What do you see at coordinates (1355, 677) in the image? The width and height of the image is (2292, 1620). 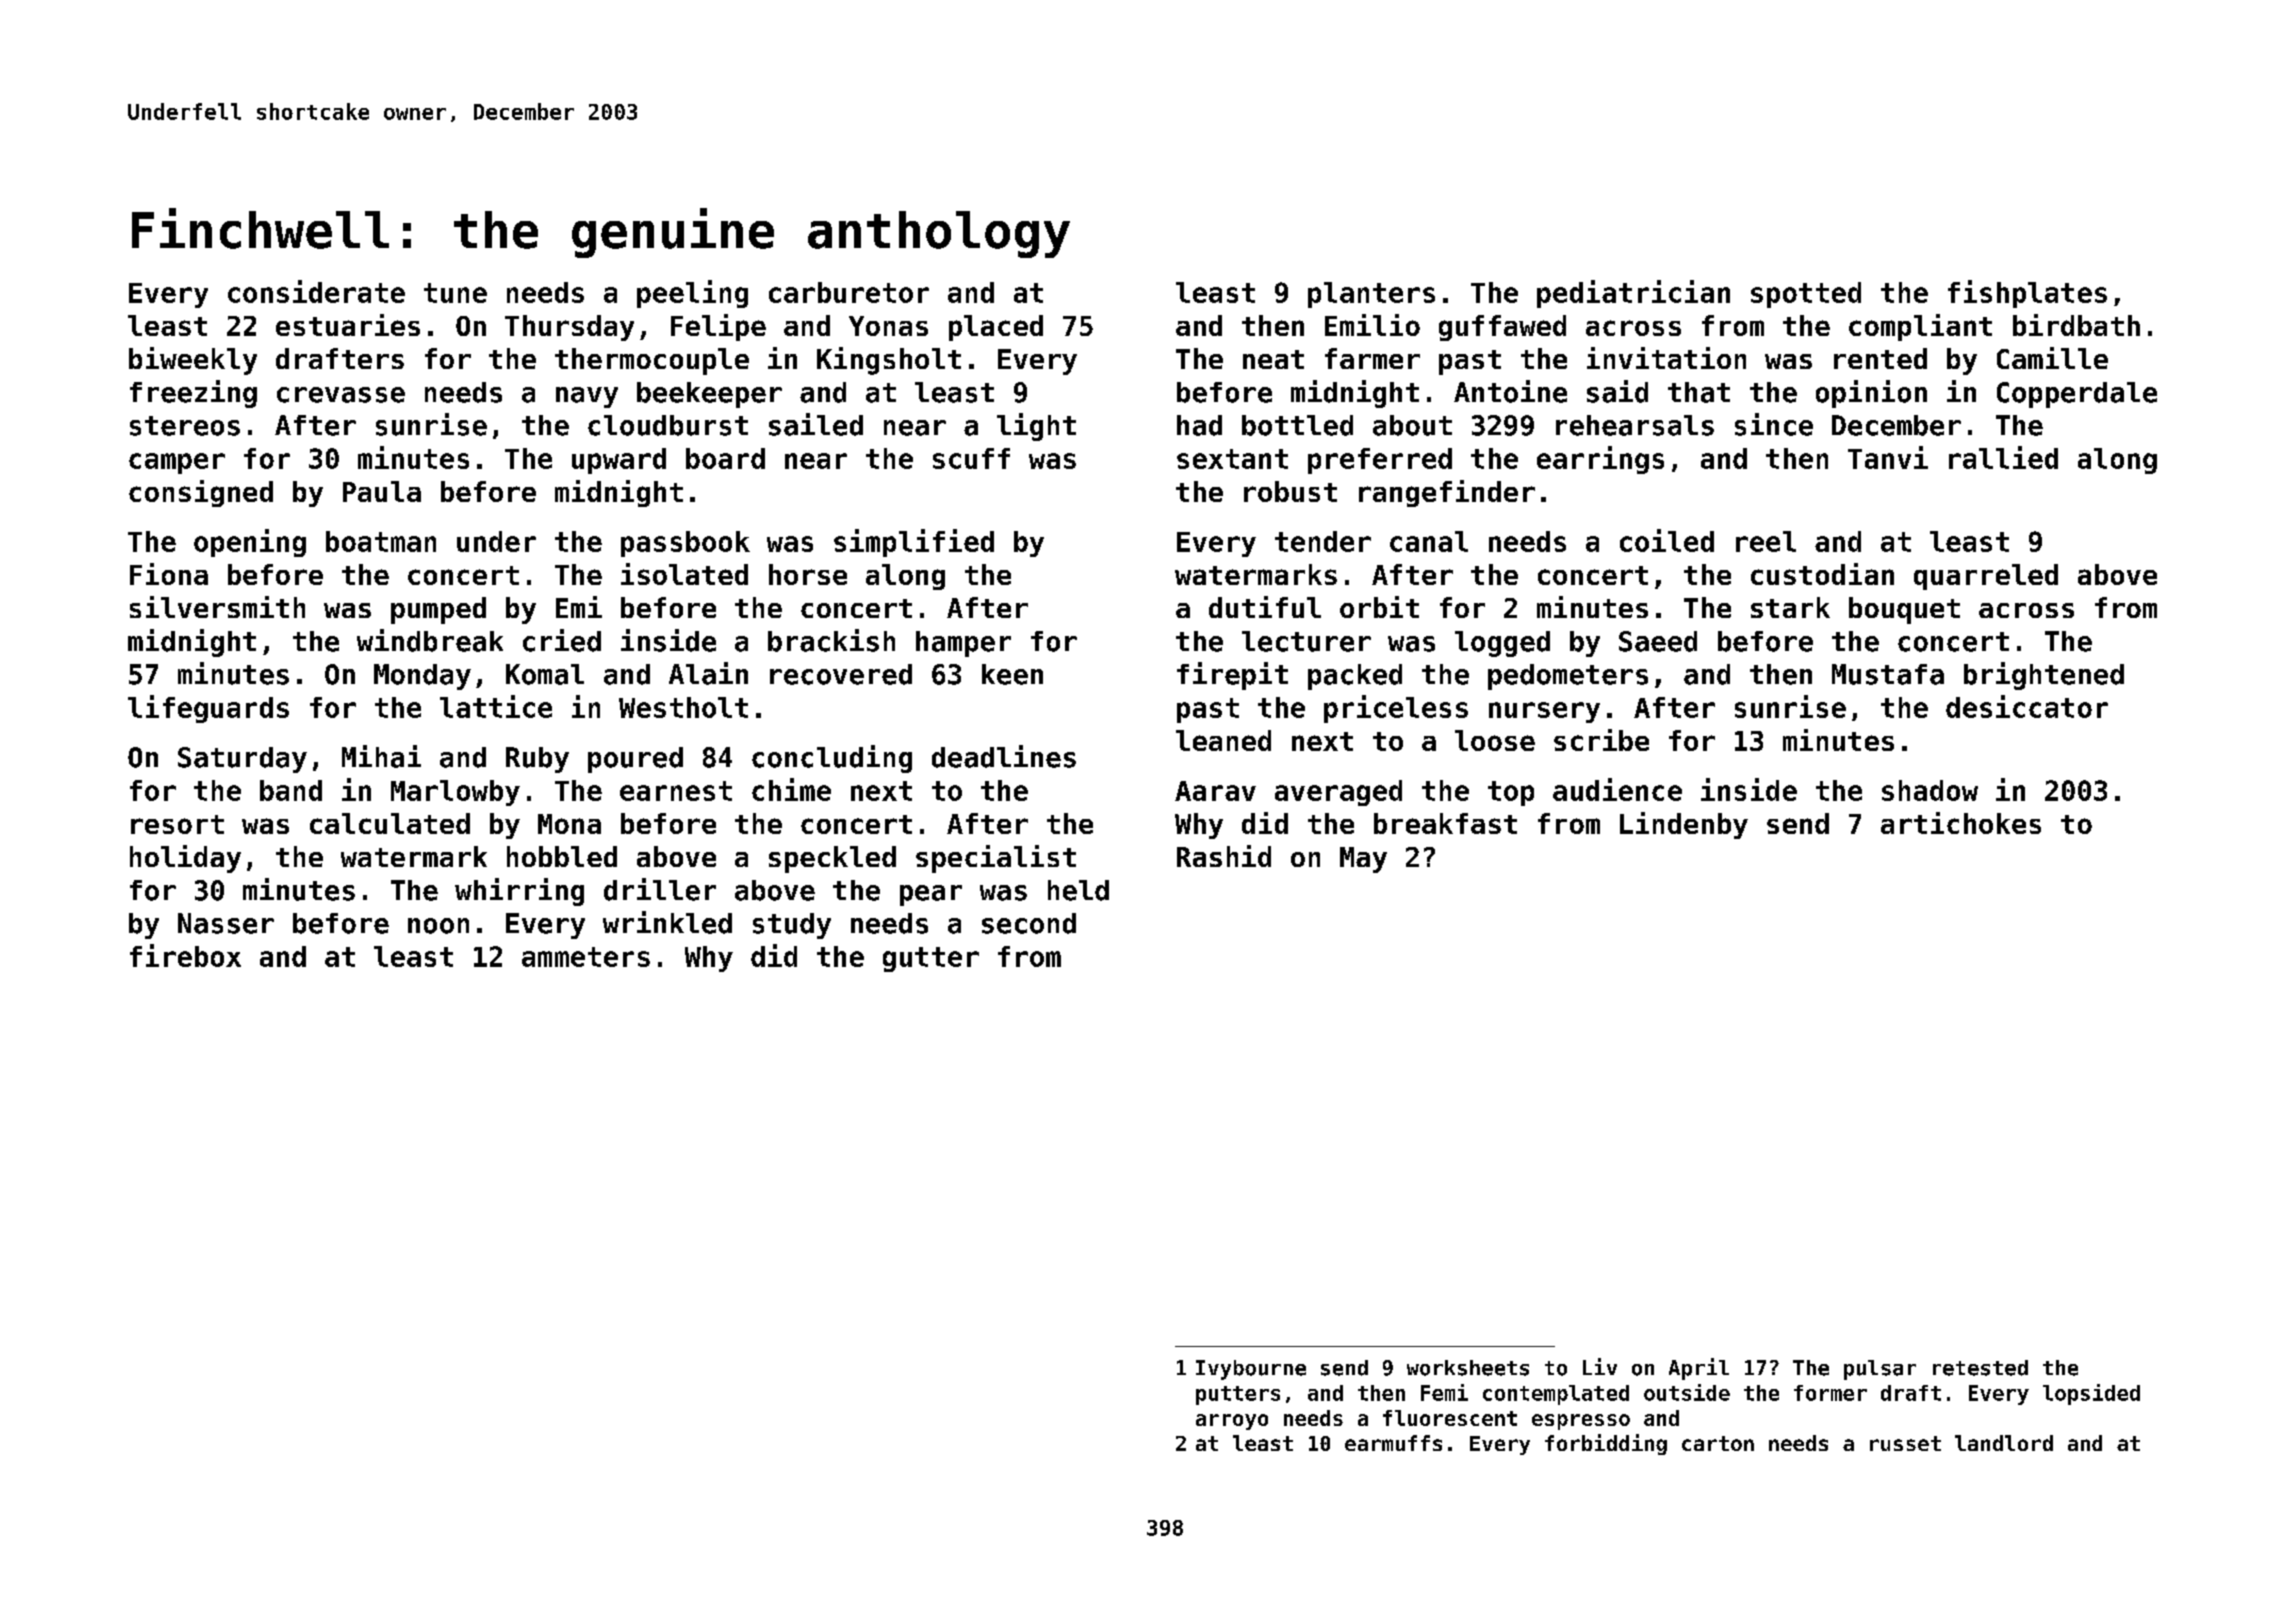 I see `packed` at bounding box center [1355, 677].
